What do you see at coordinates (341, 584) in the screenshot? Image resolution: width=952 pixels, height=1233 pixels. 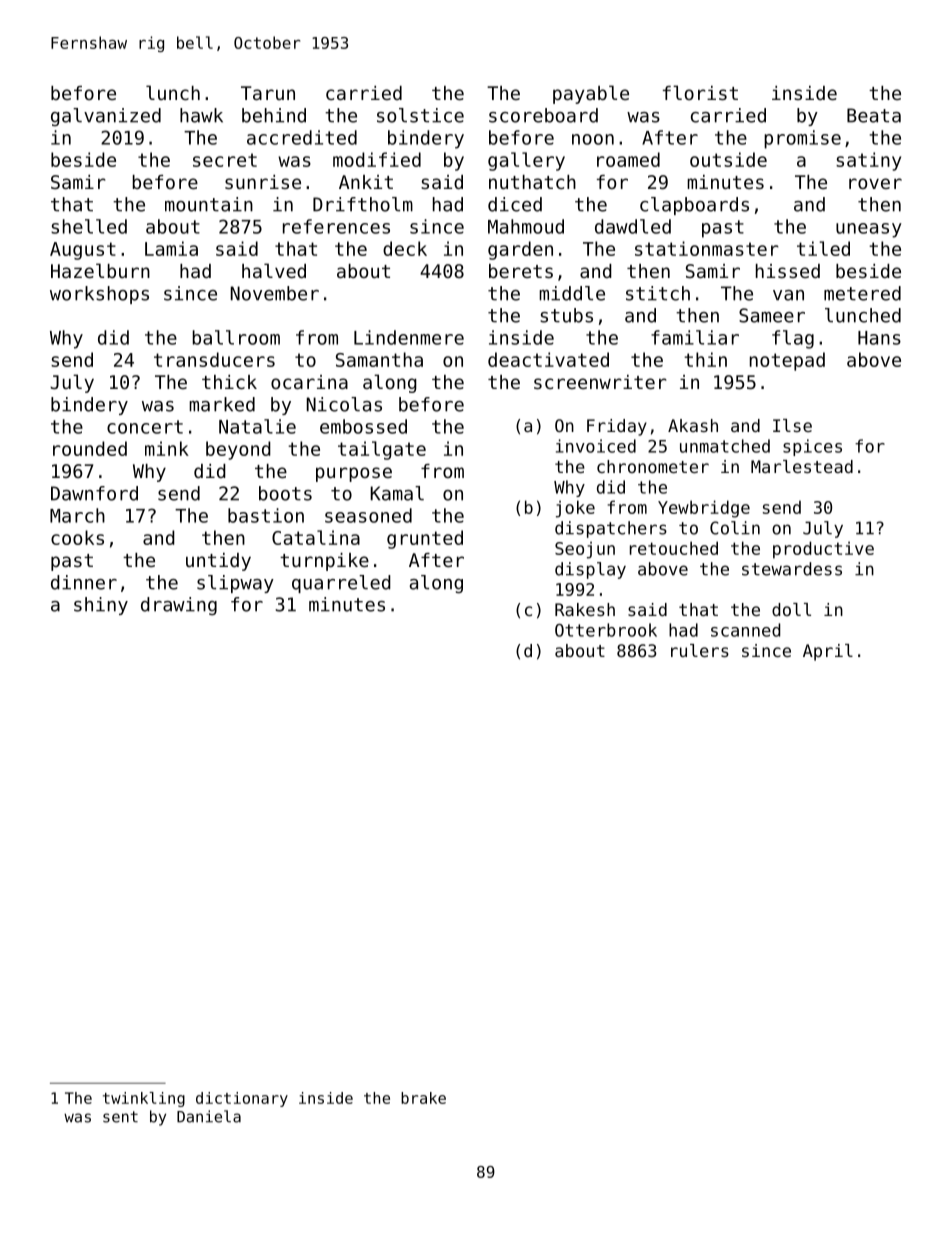 I see `quarreled` at bounding box center [341, 584].
